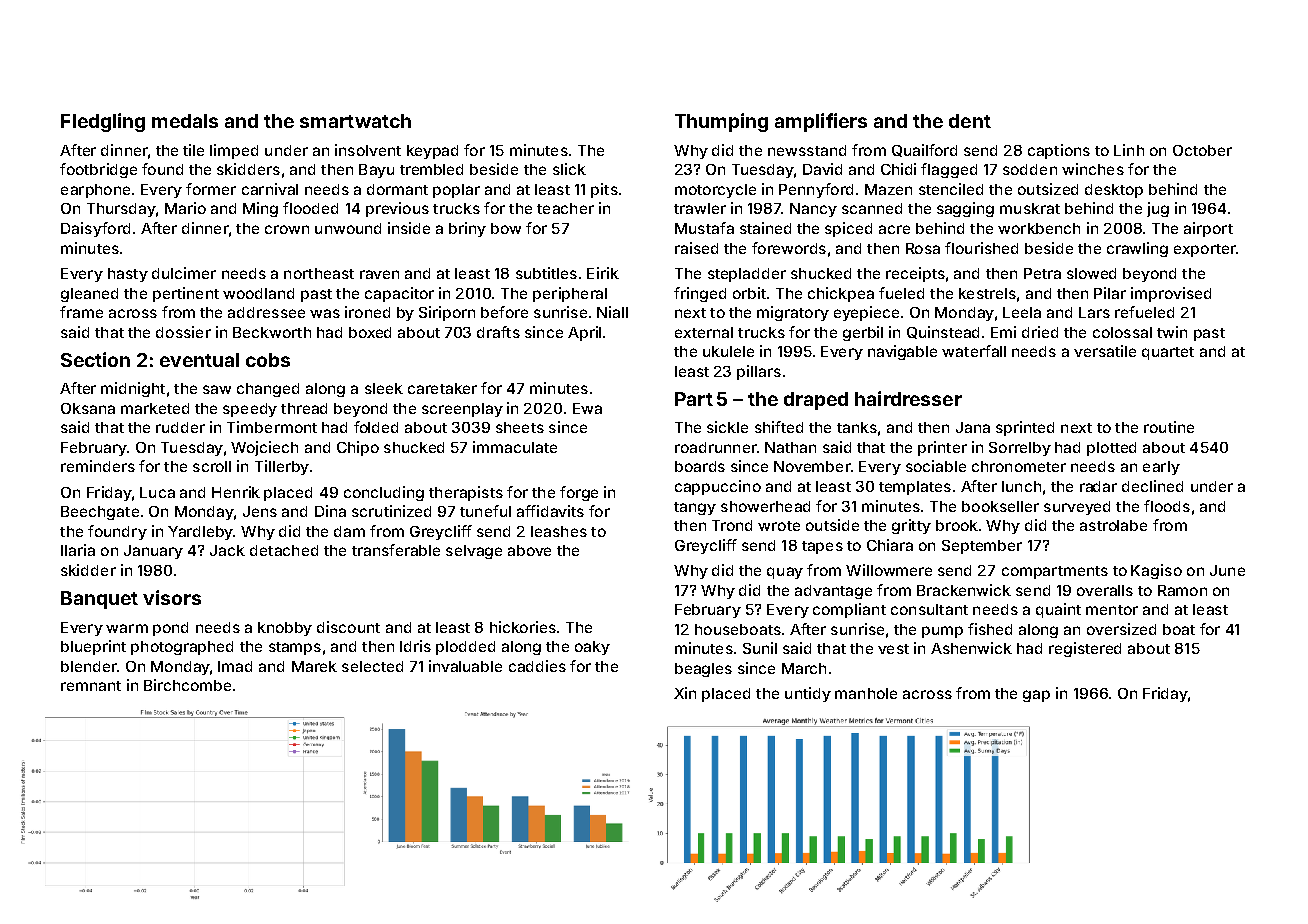  I want to click on Yardleby, so click(200, 533).
